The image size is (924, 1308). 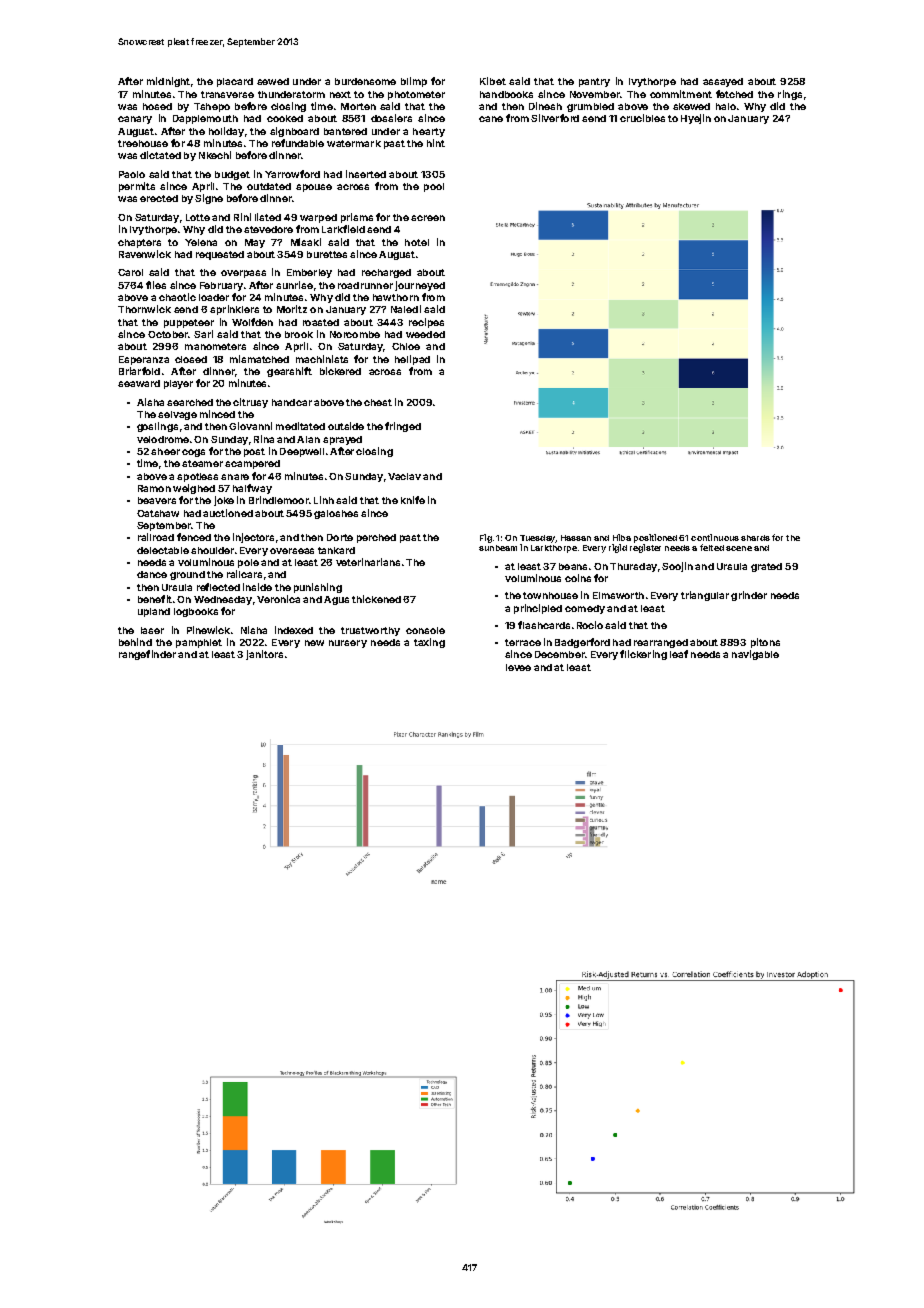 What do you see at coordinates (594, 82) in the screenshot?
I see `pantry` at bounding box center [594, 82].
